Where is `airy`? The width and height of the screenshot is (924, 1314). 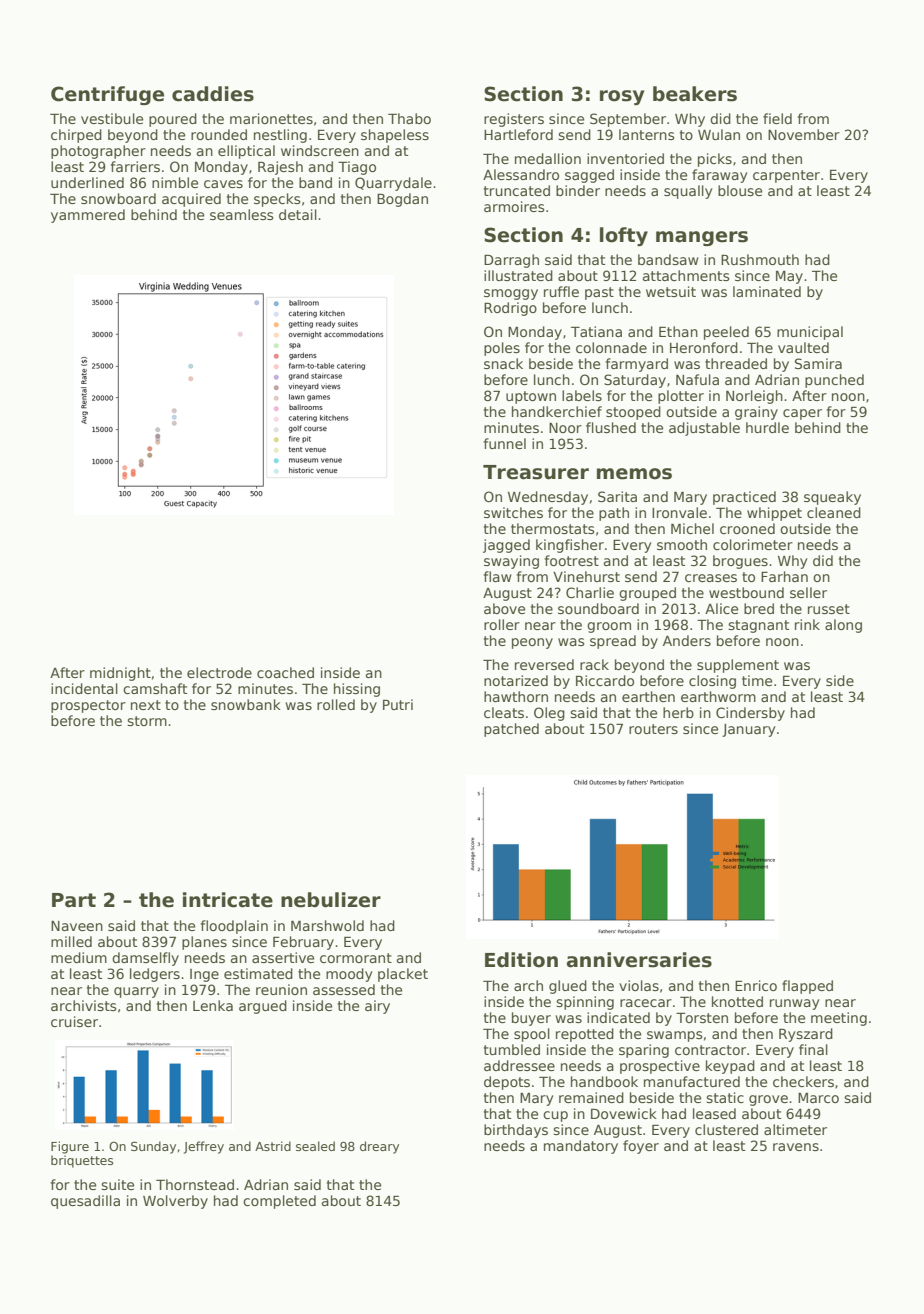 airy is located at coordinates (377, 1007).
